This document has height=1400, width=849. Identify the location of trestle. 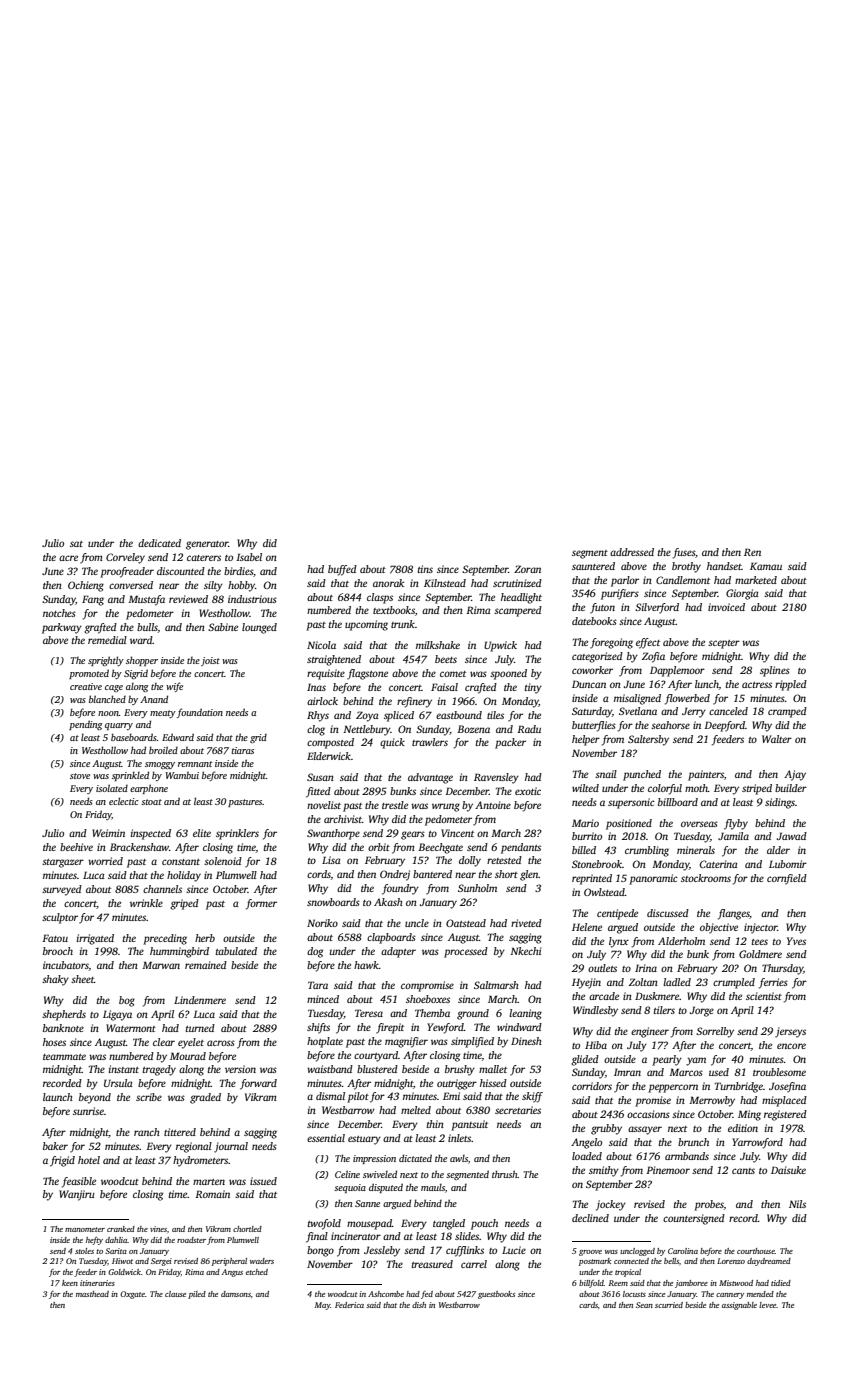
(395, 805).
